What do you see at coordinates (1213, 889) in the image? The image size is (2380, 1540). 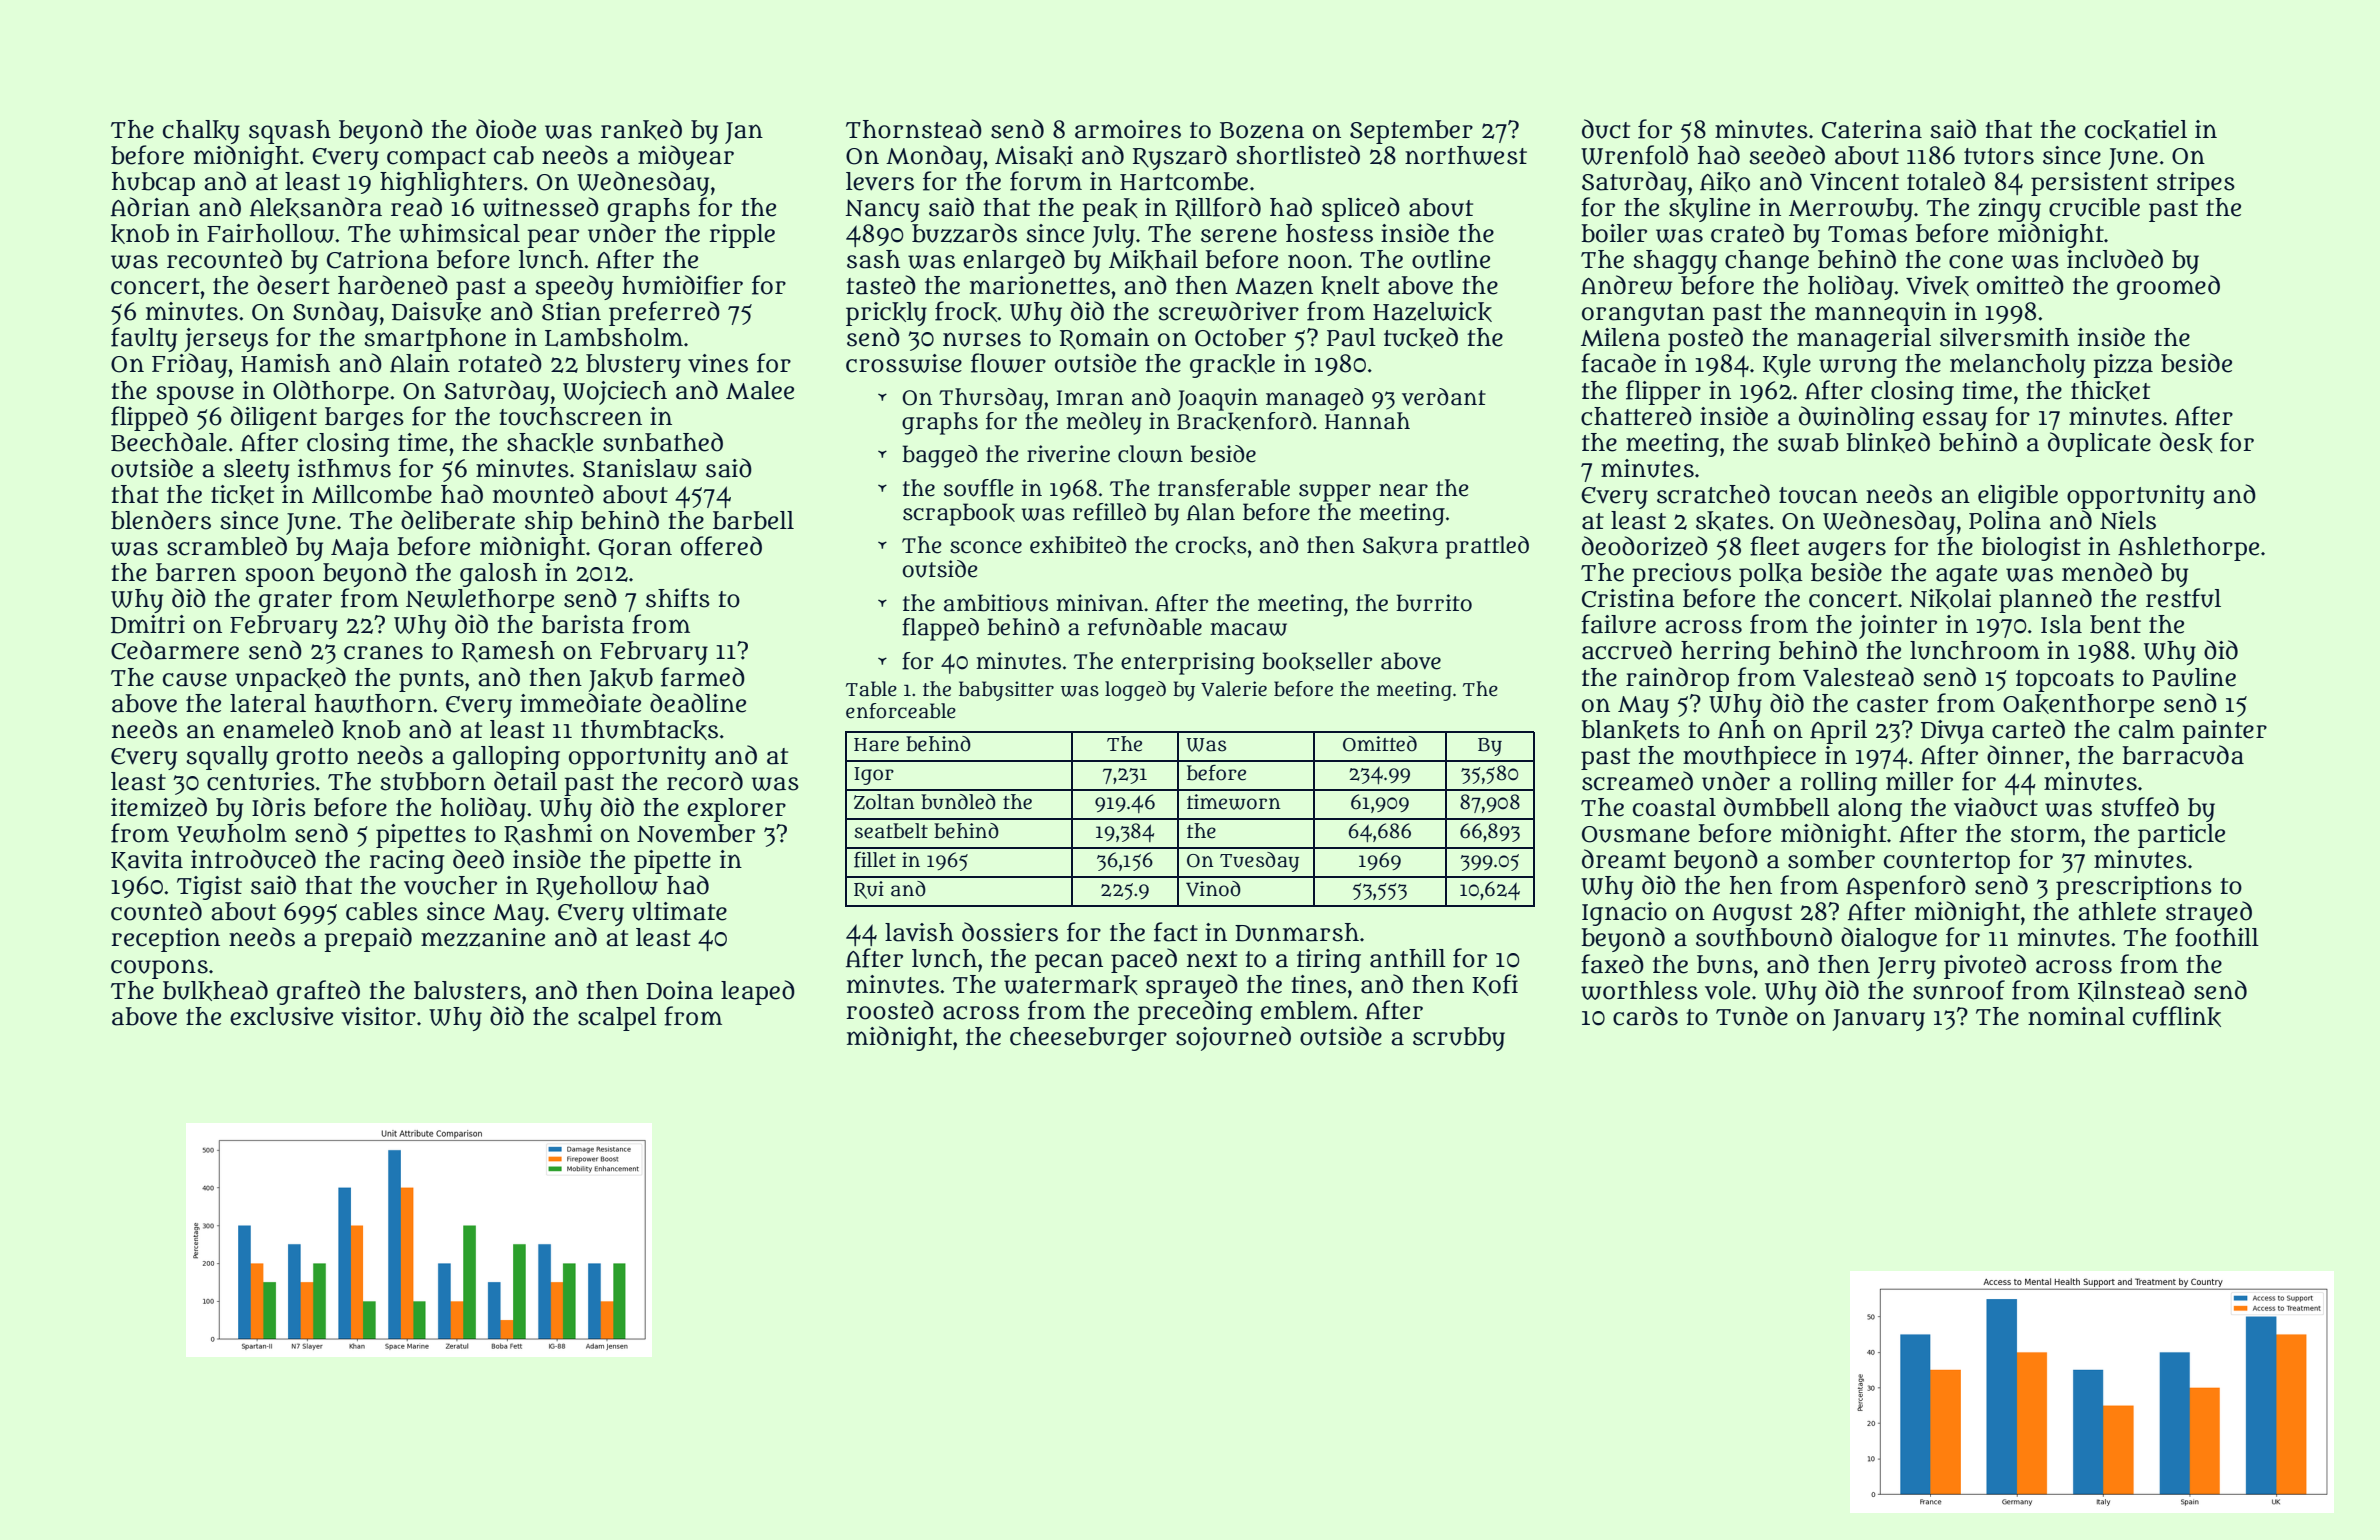 I see `Vinod` at bounding box center [1213, 889].
